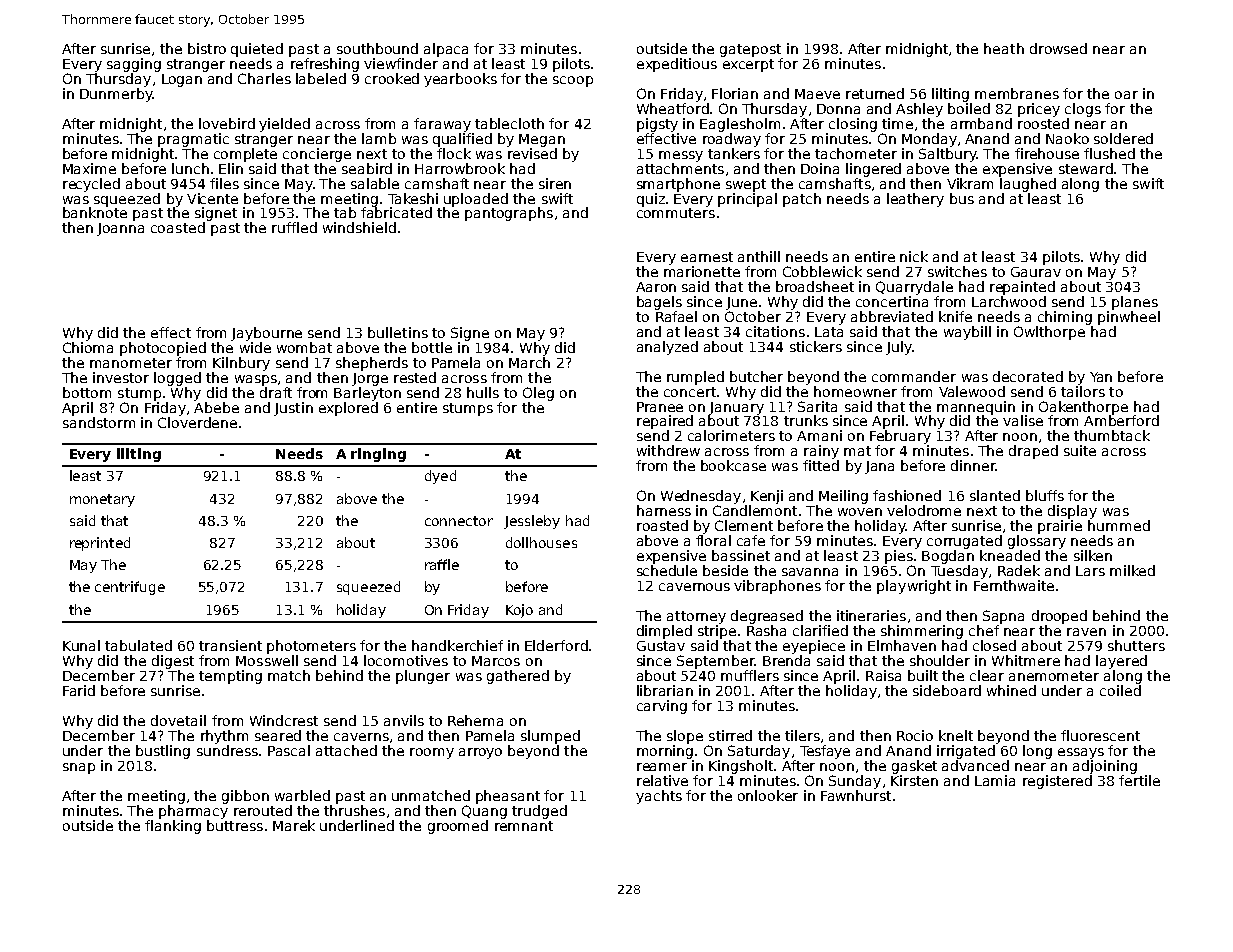 This screenshot has height=952, width=1233. What do you see at coordinates (100, 544) in the screenshot?
I see `reprinted` at bounding box center [100, 544].
